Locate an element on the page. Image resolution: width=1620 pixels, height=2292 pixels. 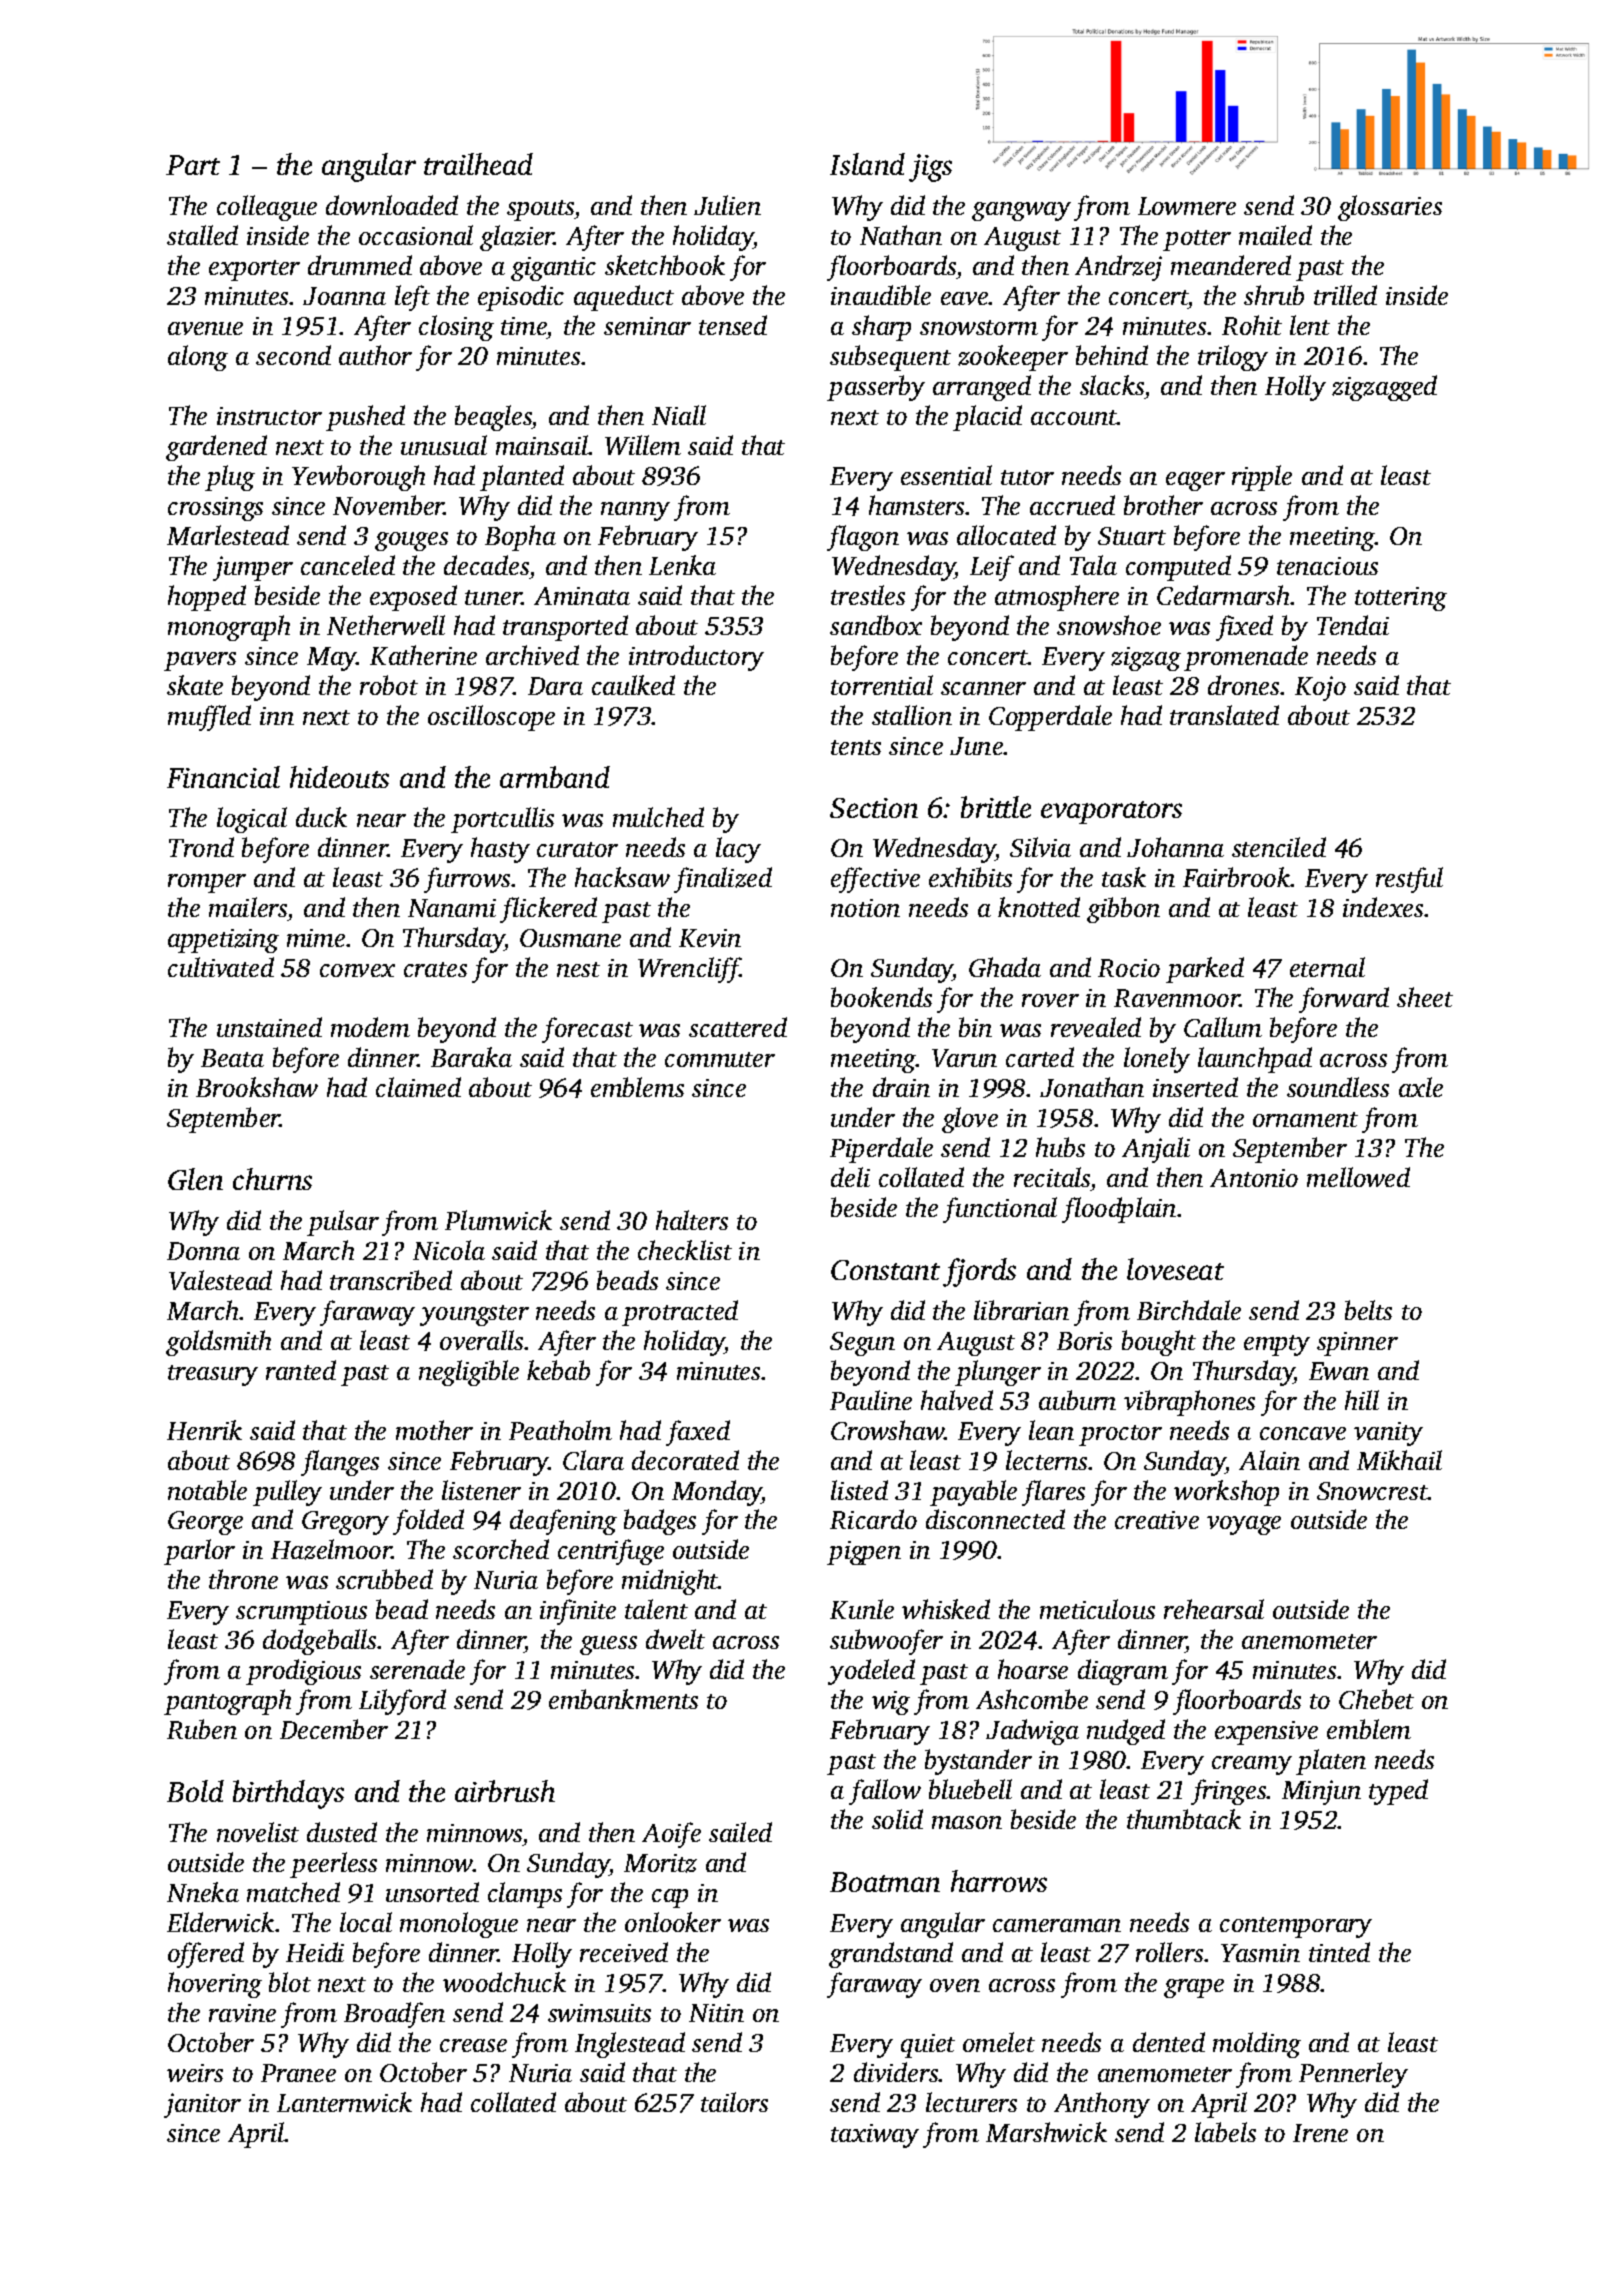
rehearsal is located at coordinates (1214, 1609).
